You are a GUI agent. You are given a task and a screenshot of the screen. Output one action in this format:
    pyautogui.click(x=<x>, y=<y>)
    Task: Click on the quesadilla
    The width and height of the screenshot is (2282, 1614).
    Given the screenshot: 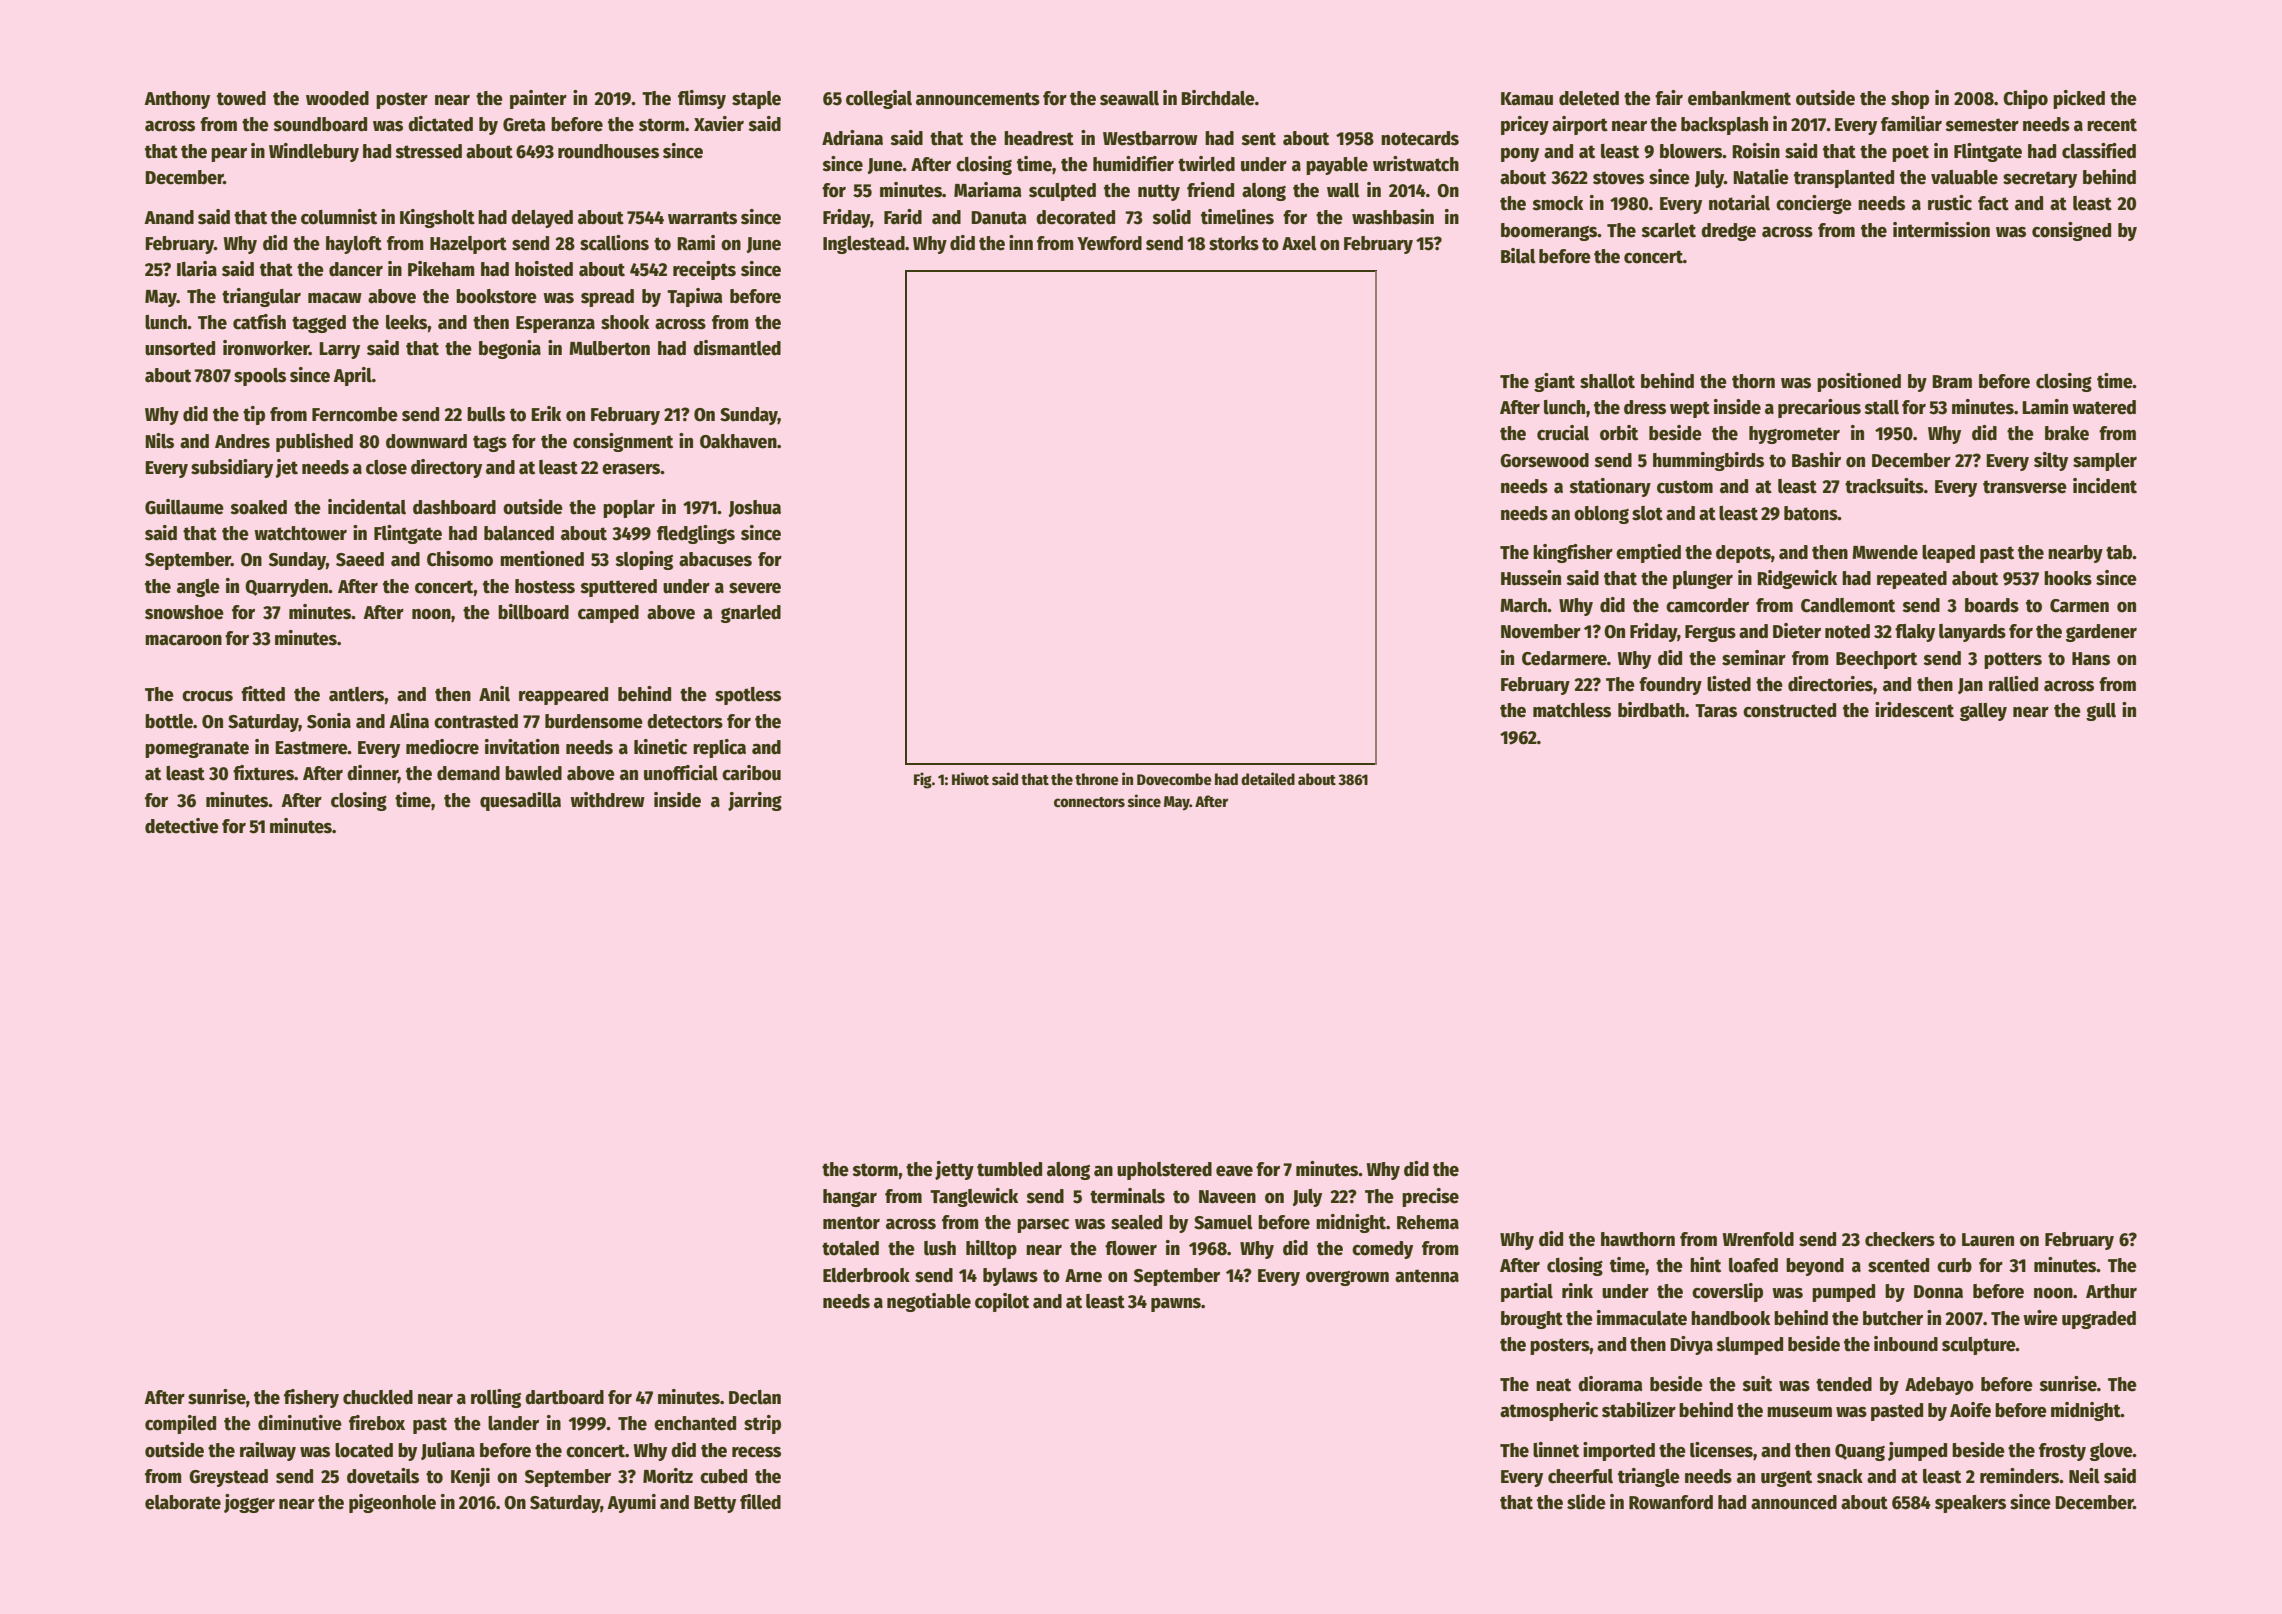 What is the action you would take?
    pyautogui.click(x=520, y=801)
